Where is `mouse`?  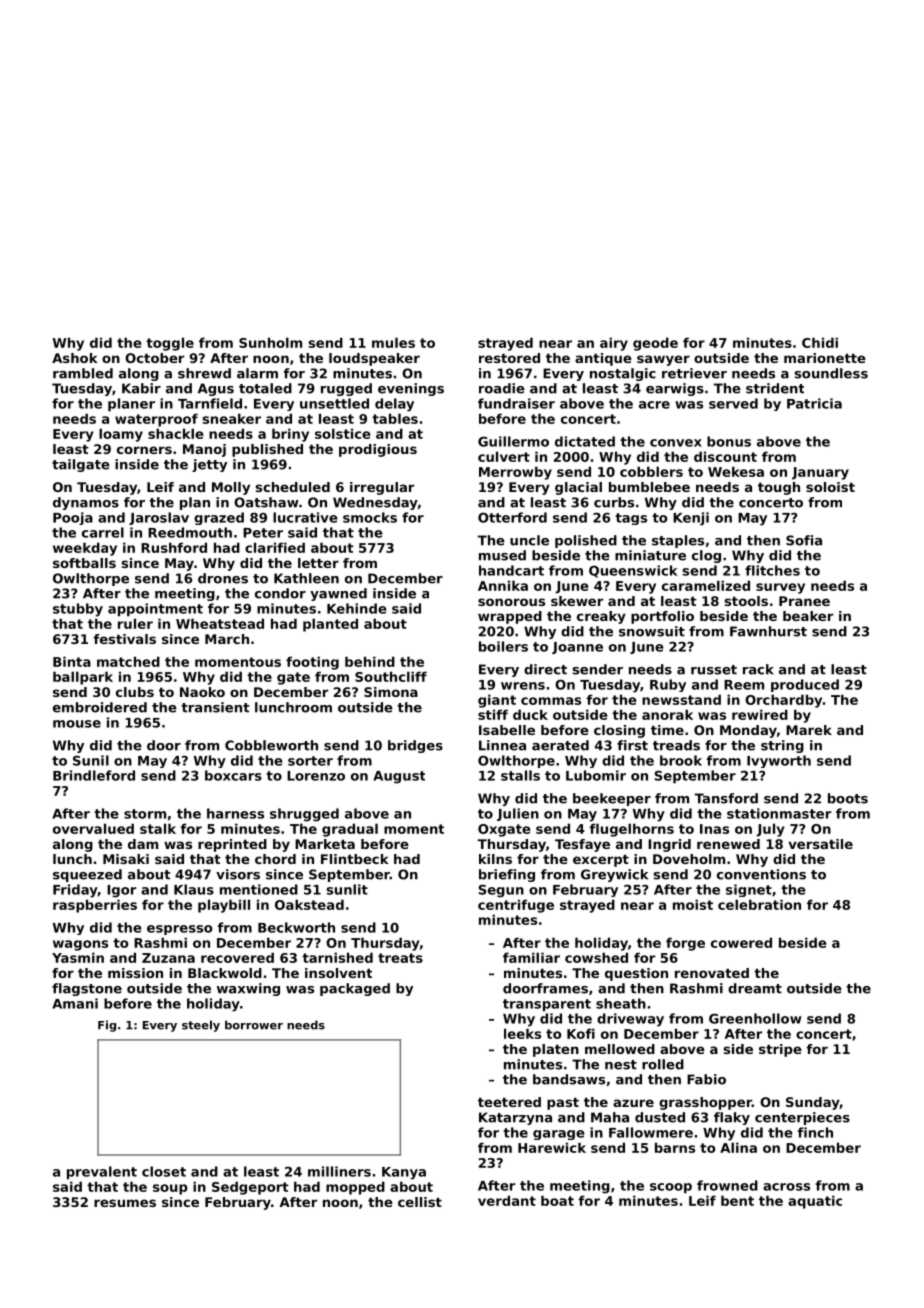
mouse is located at coordinates (77, 724).
